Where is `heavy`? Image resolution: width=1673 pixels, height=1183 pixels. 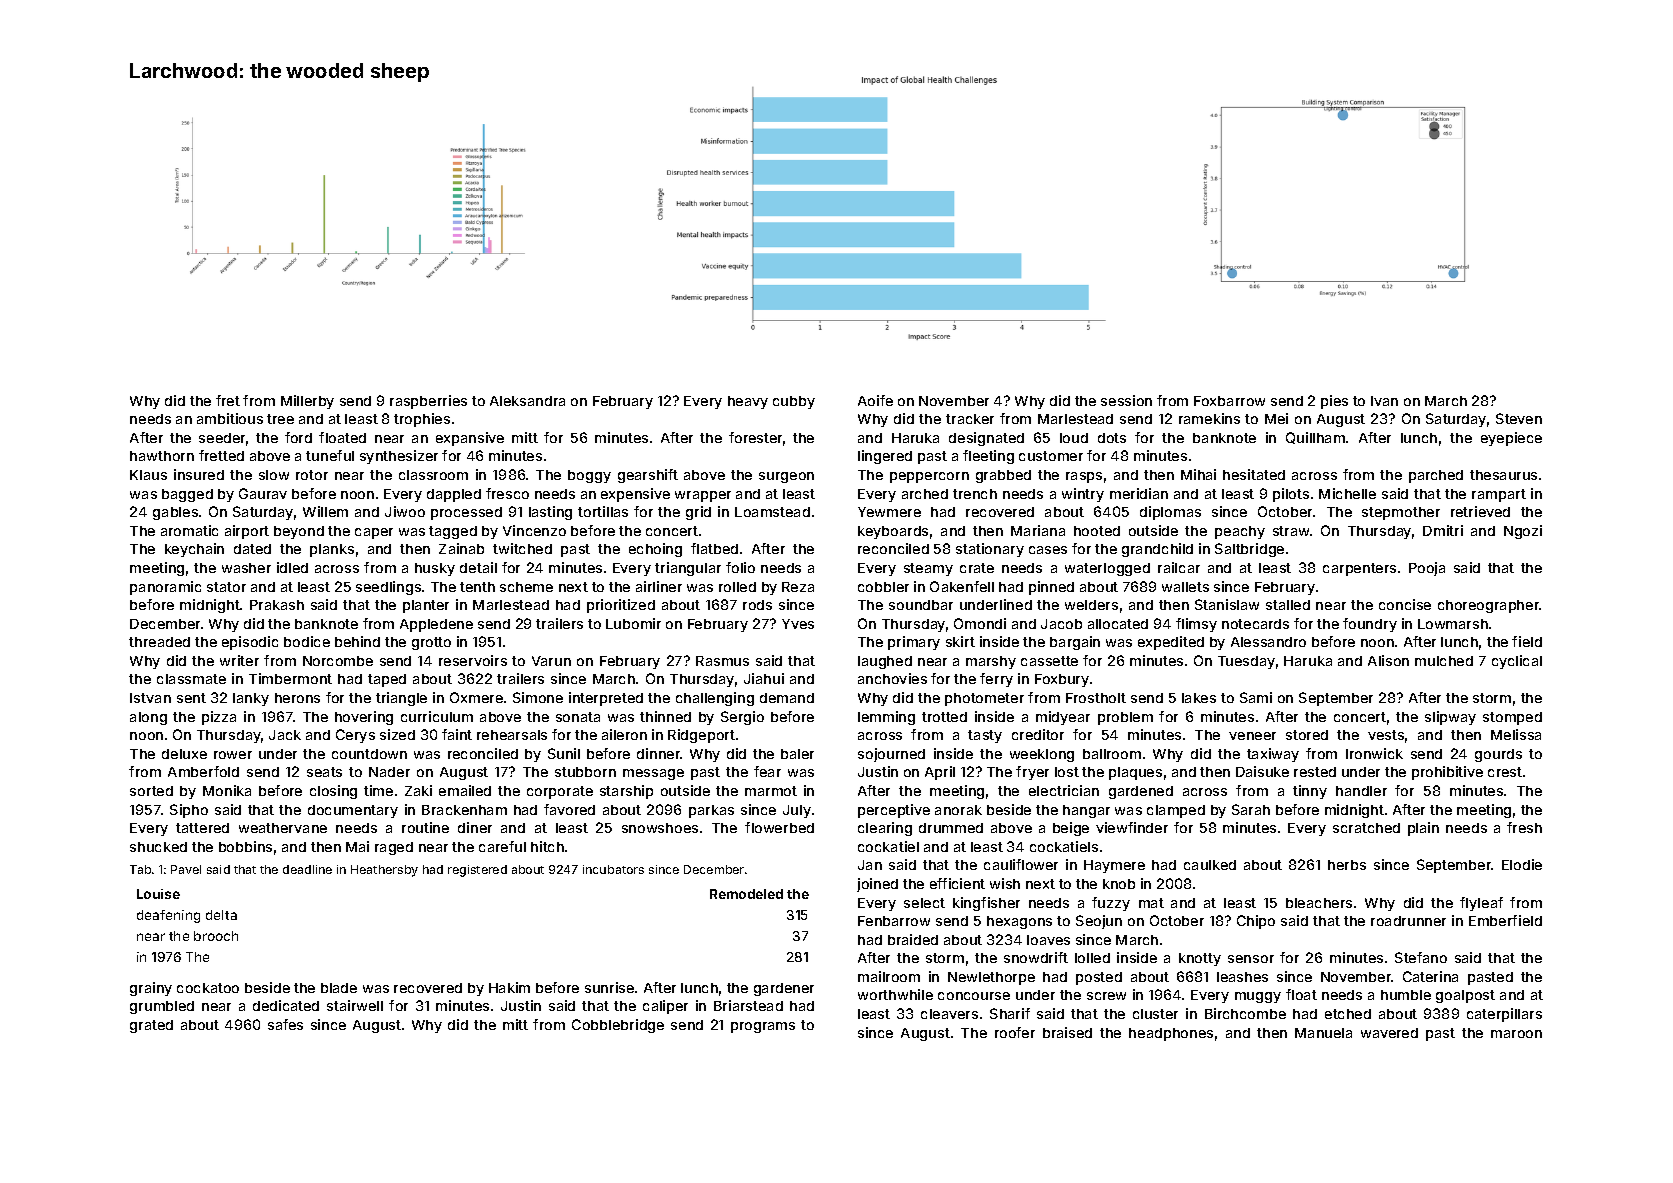
heavy is located at coordinates (748, 402).
